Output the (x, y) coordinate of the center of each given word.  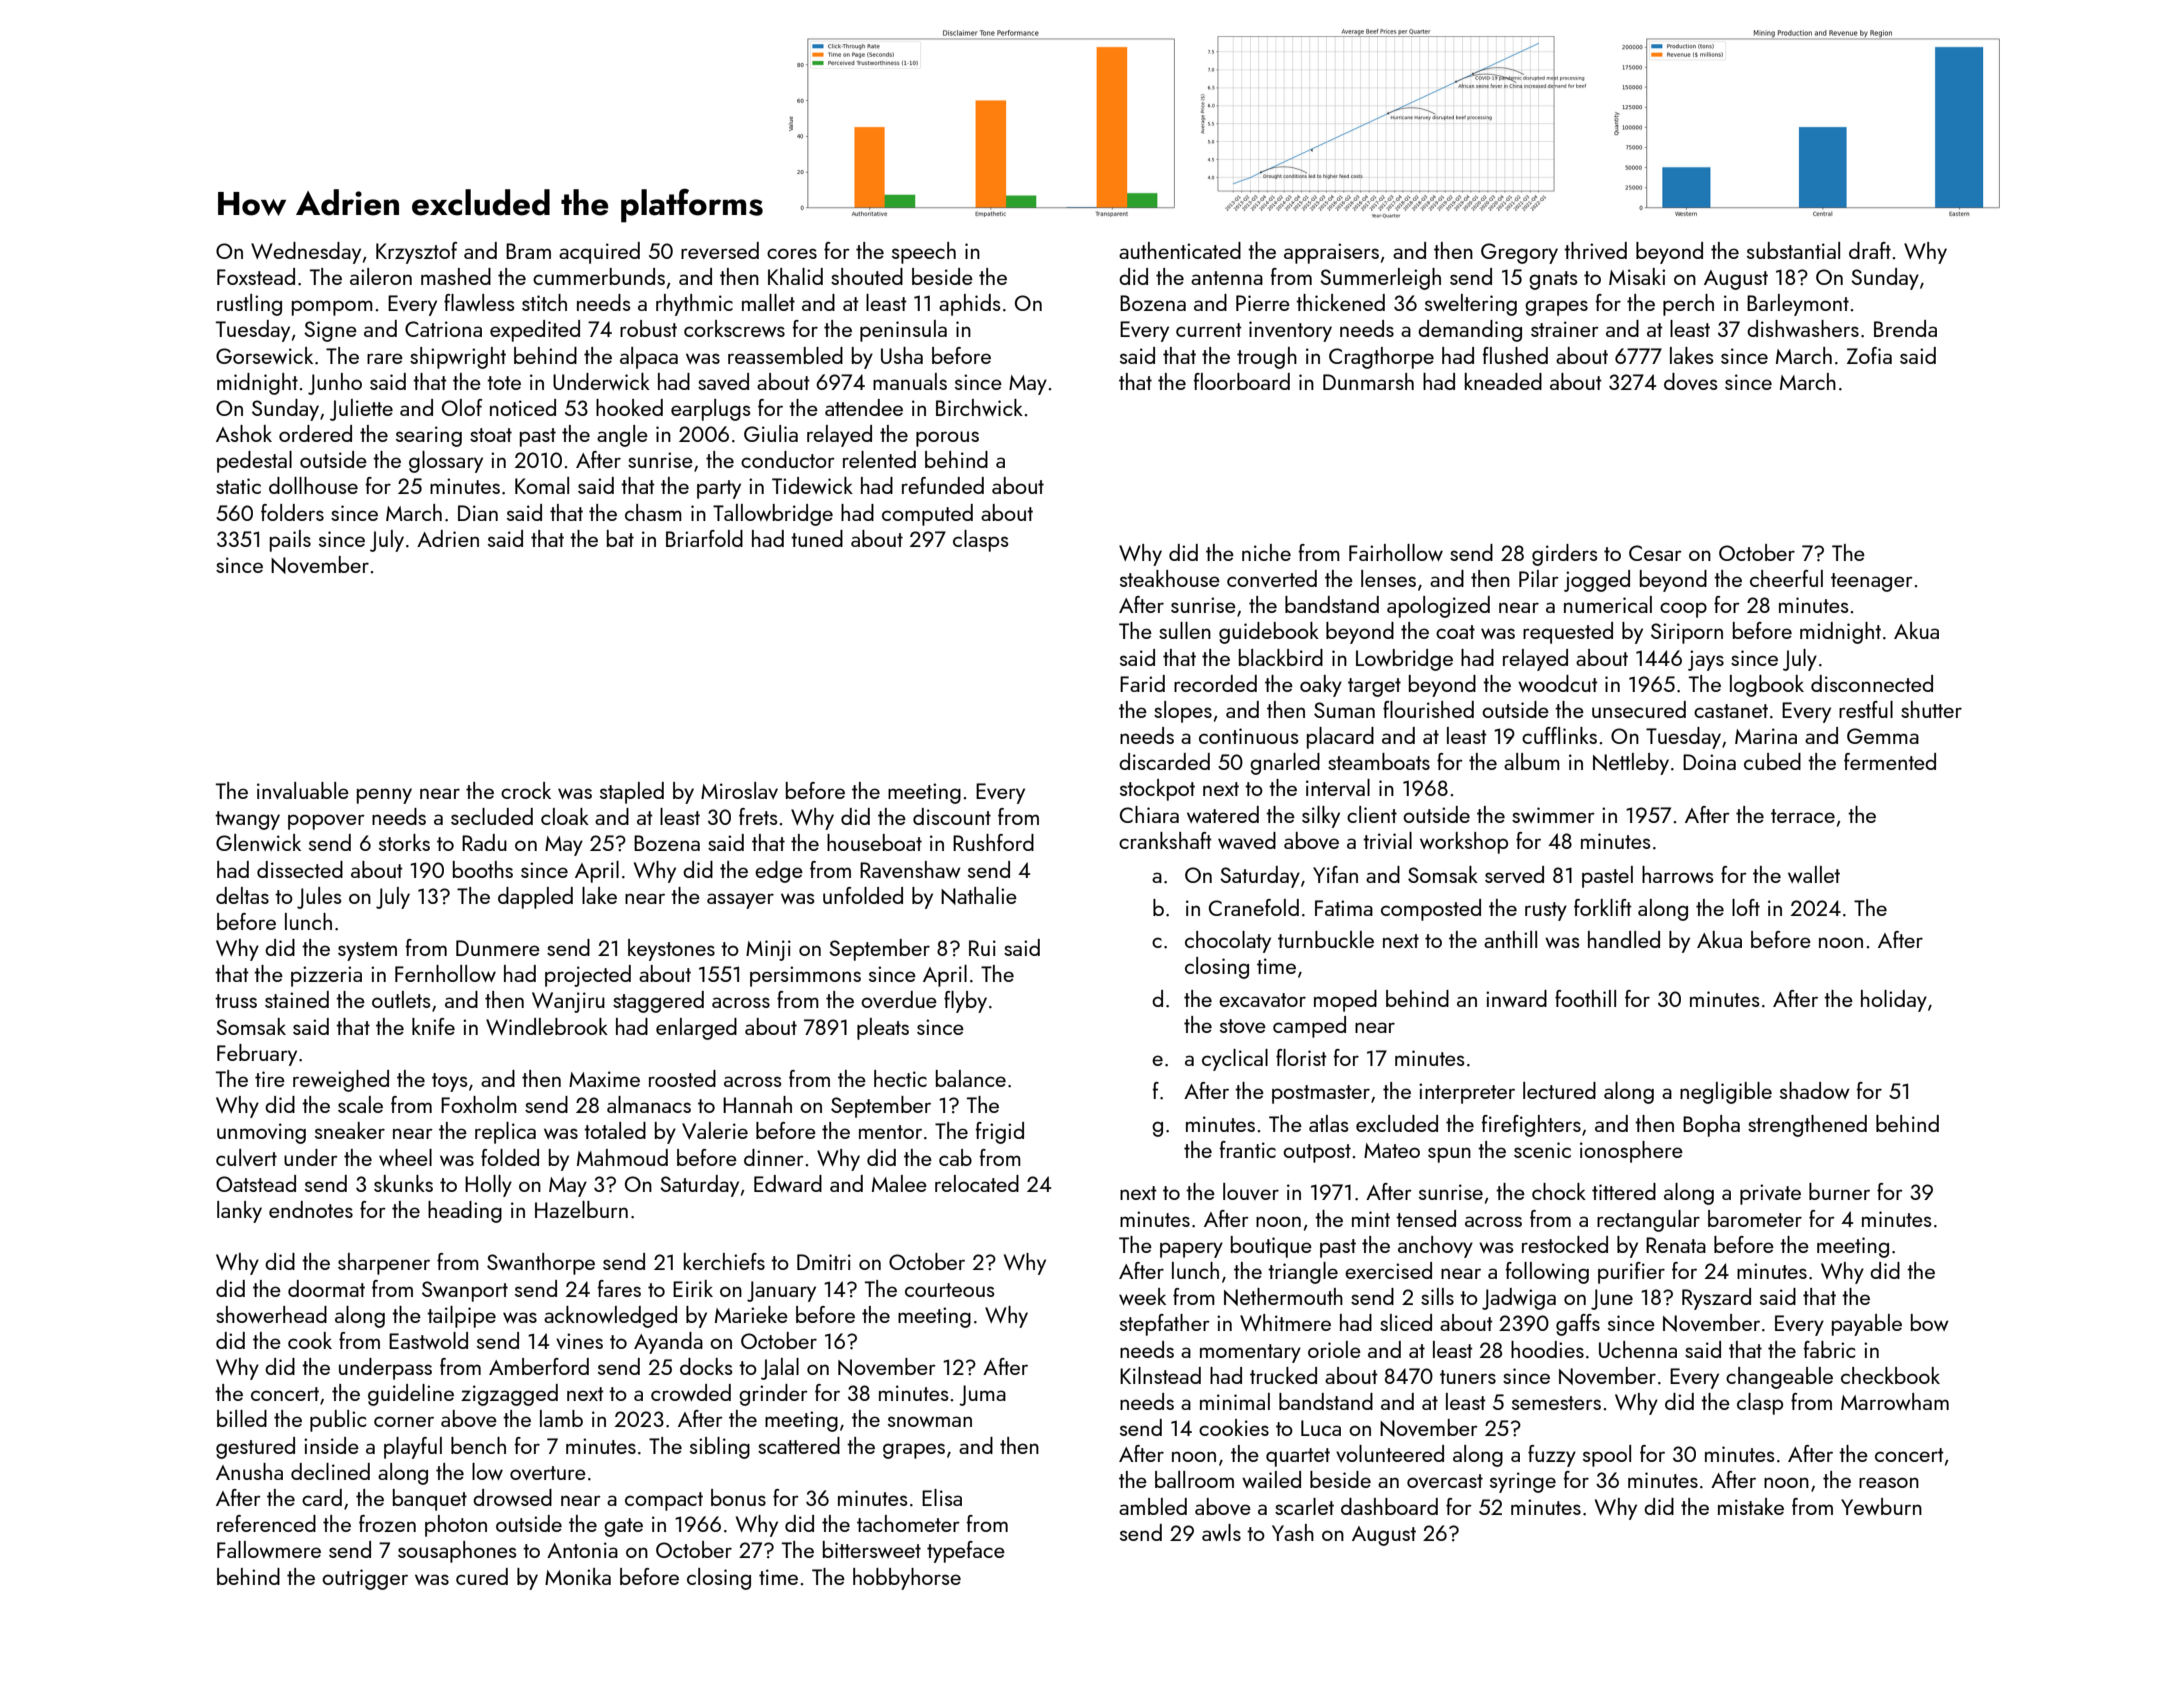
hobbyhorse (907, 1579)
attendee (864, 407)
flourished (1428, 709)
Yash (1293, 1532)
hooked (629, 407)
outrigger (365, 1579)
